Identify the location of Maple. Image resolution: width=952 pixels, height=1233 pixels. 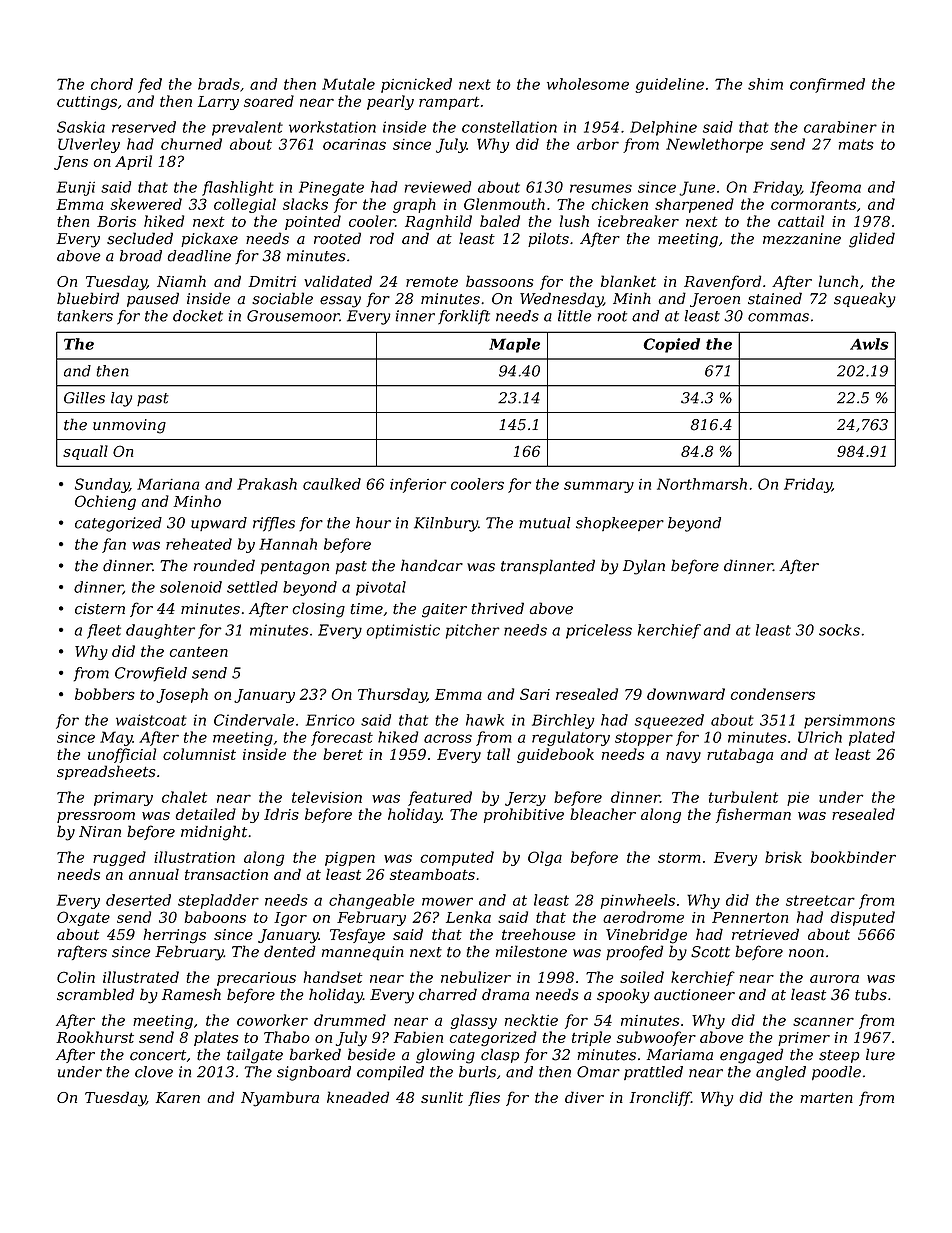
(514, 345).
